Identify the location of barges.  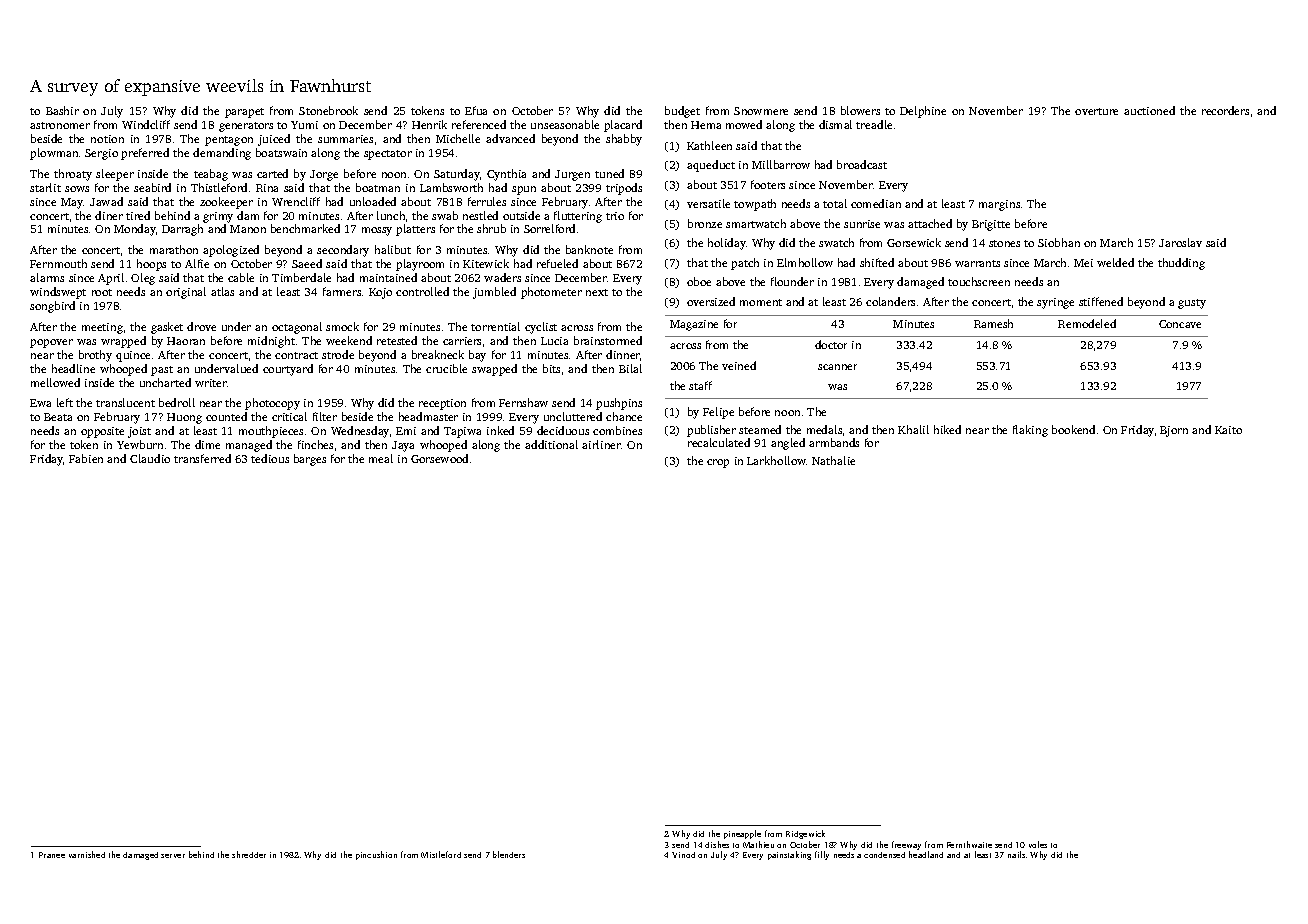
(310, 460).
